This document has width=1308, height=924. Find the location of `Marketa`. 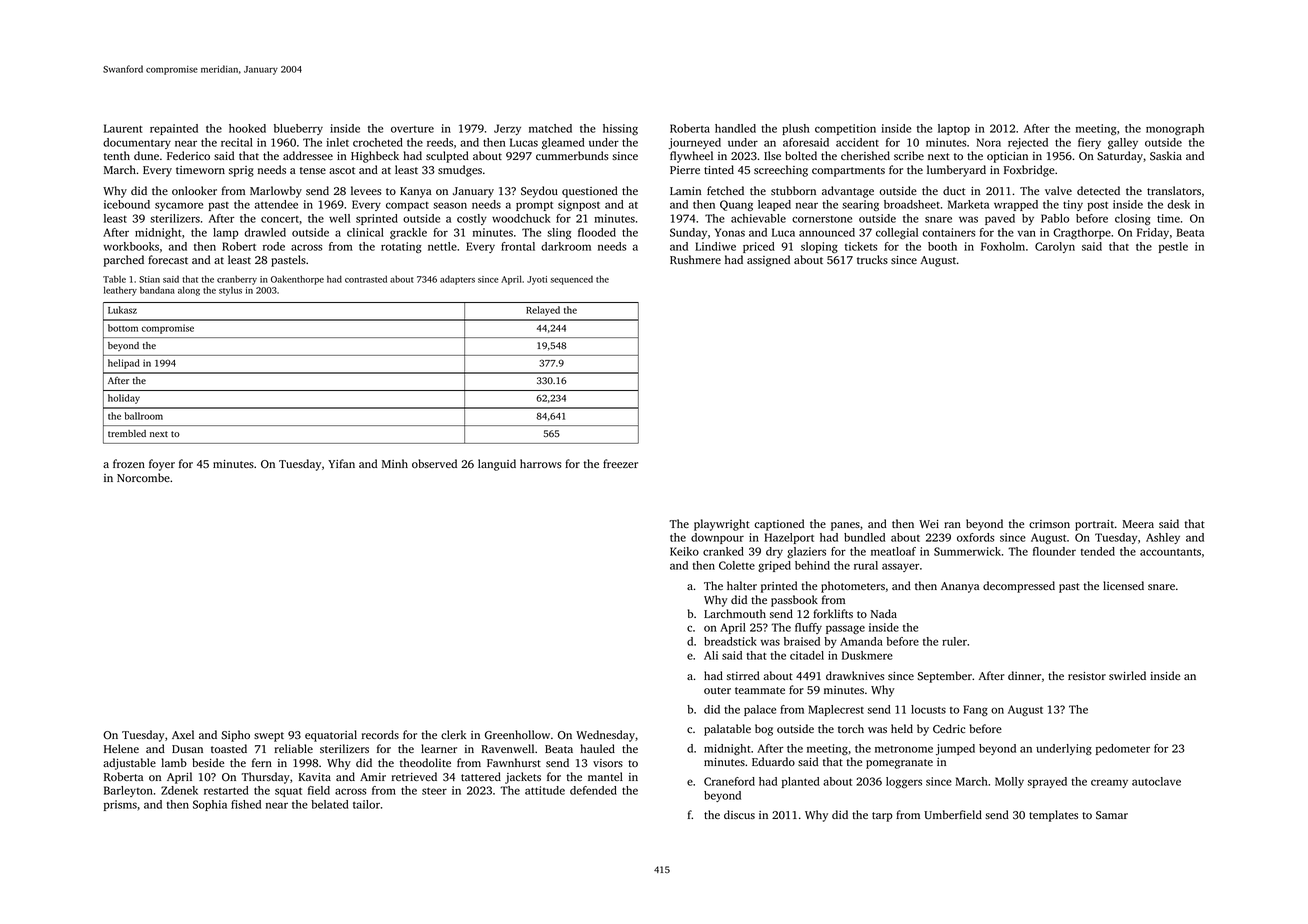

Marketa is located at coordinates (968, 204).
